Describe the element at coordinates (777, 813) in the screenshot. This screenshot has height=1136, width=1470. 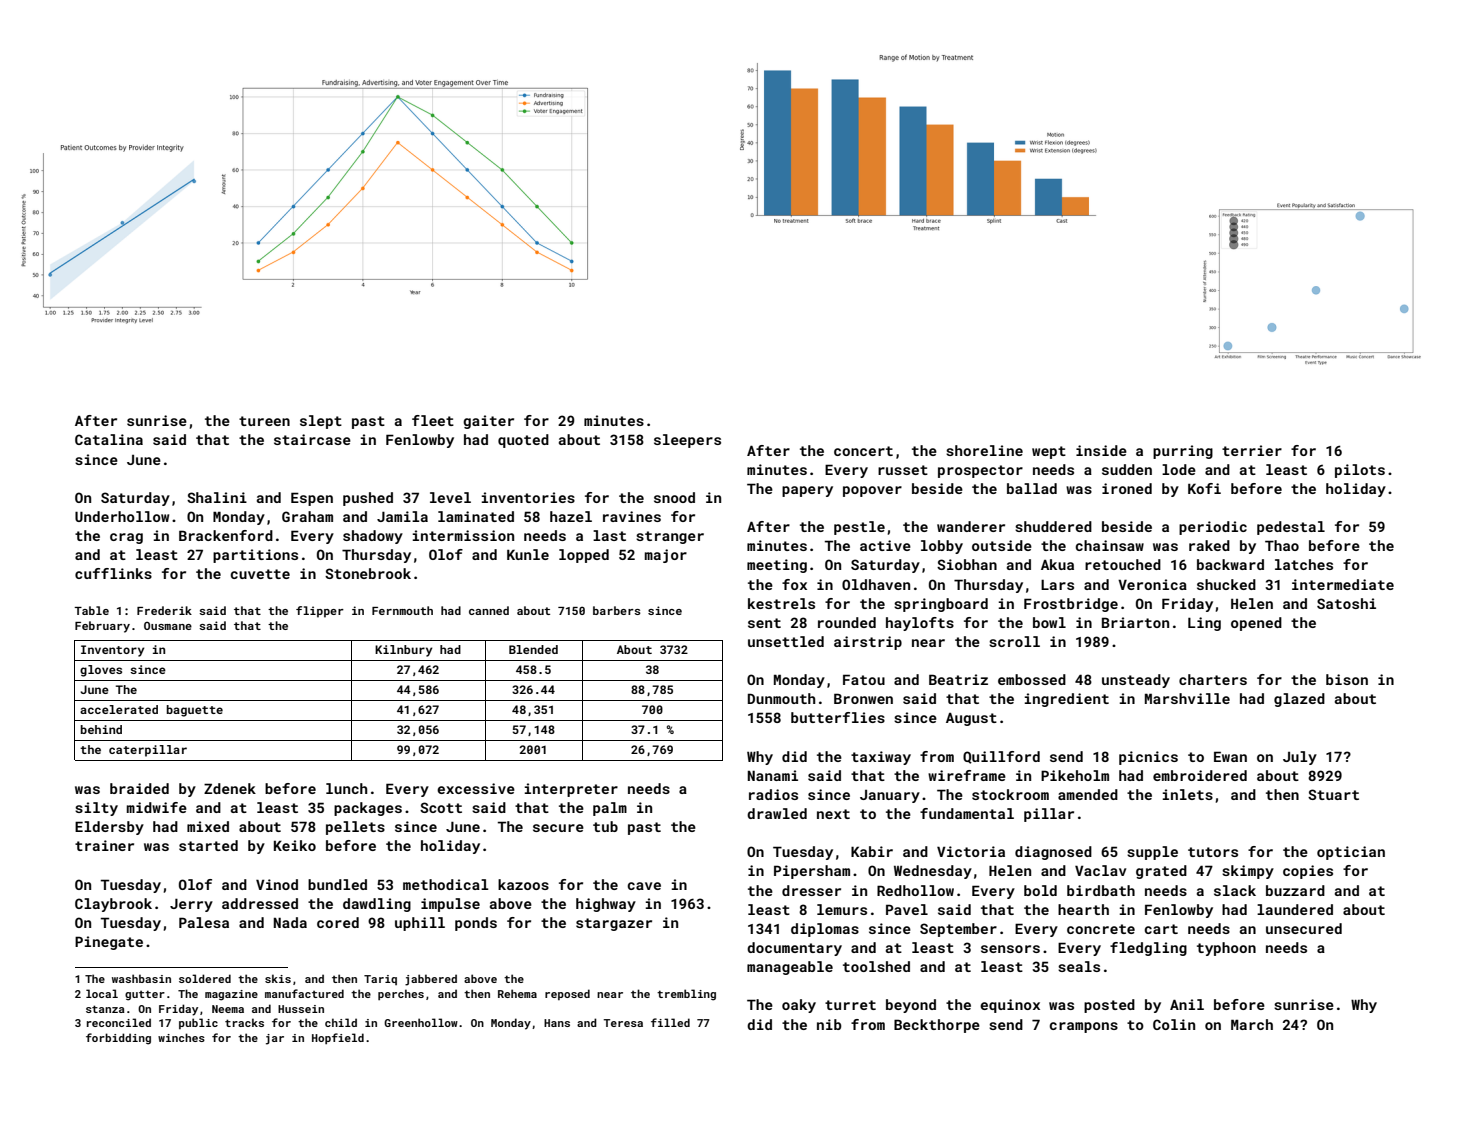
I see `drawled` at that location.
